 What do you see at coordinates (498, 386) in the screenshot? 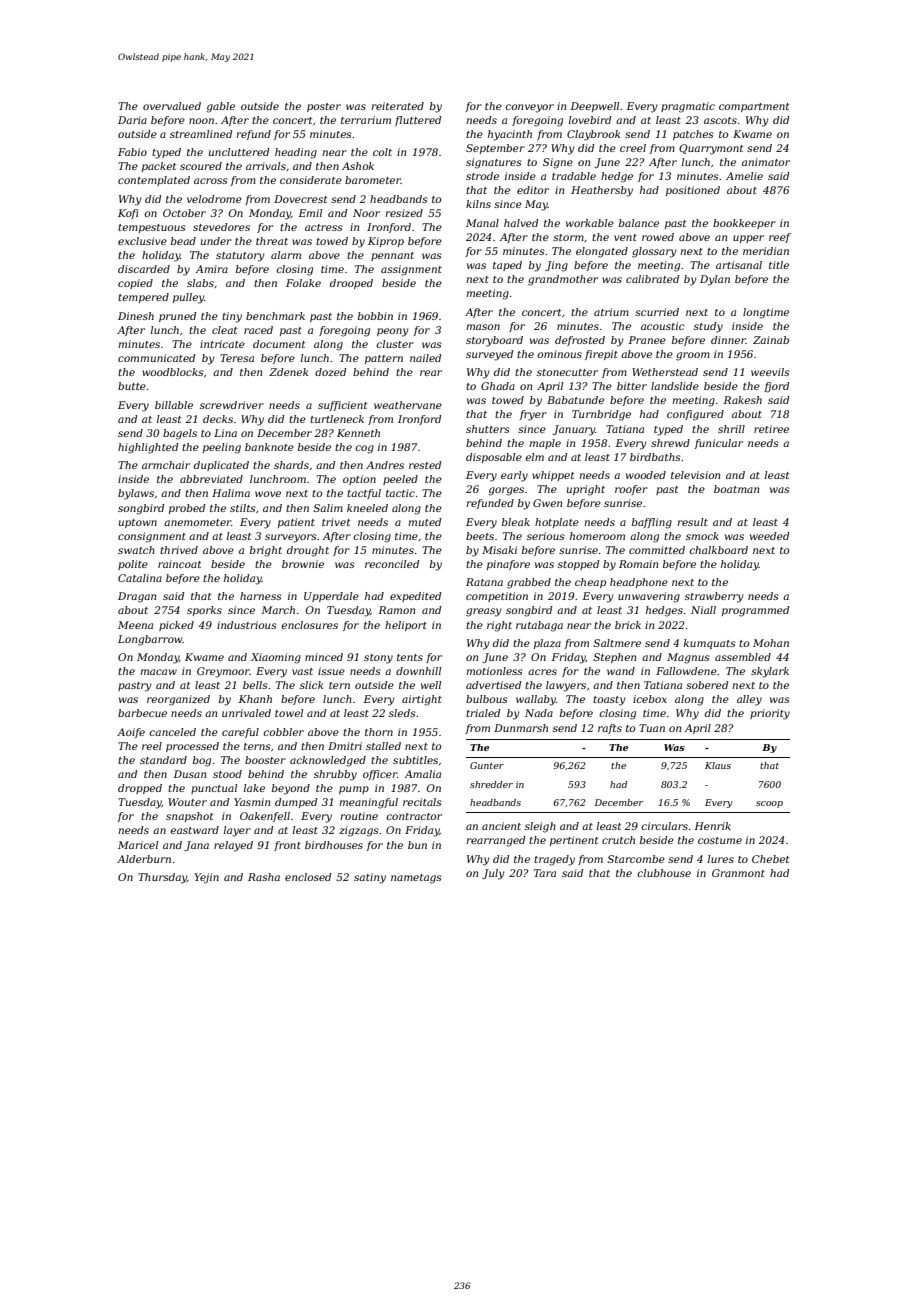
I see `Ghada` at bounding box center [498, 386].
